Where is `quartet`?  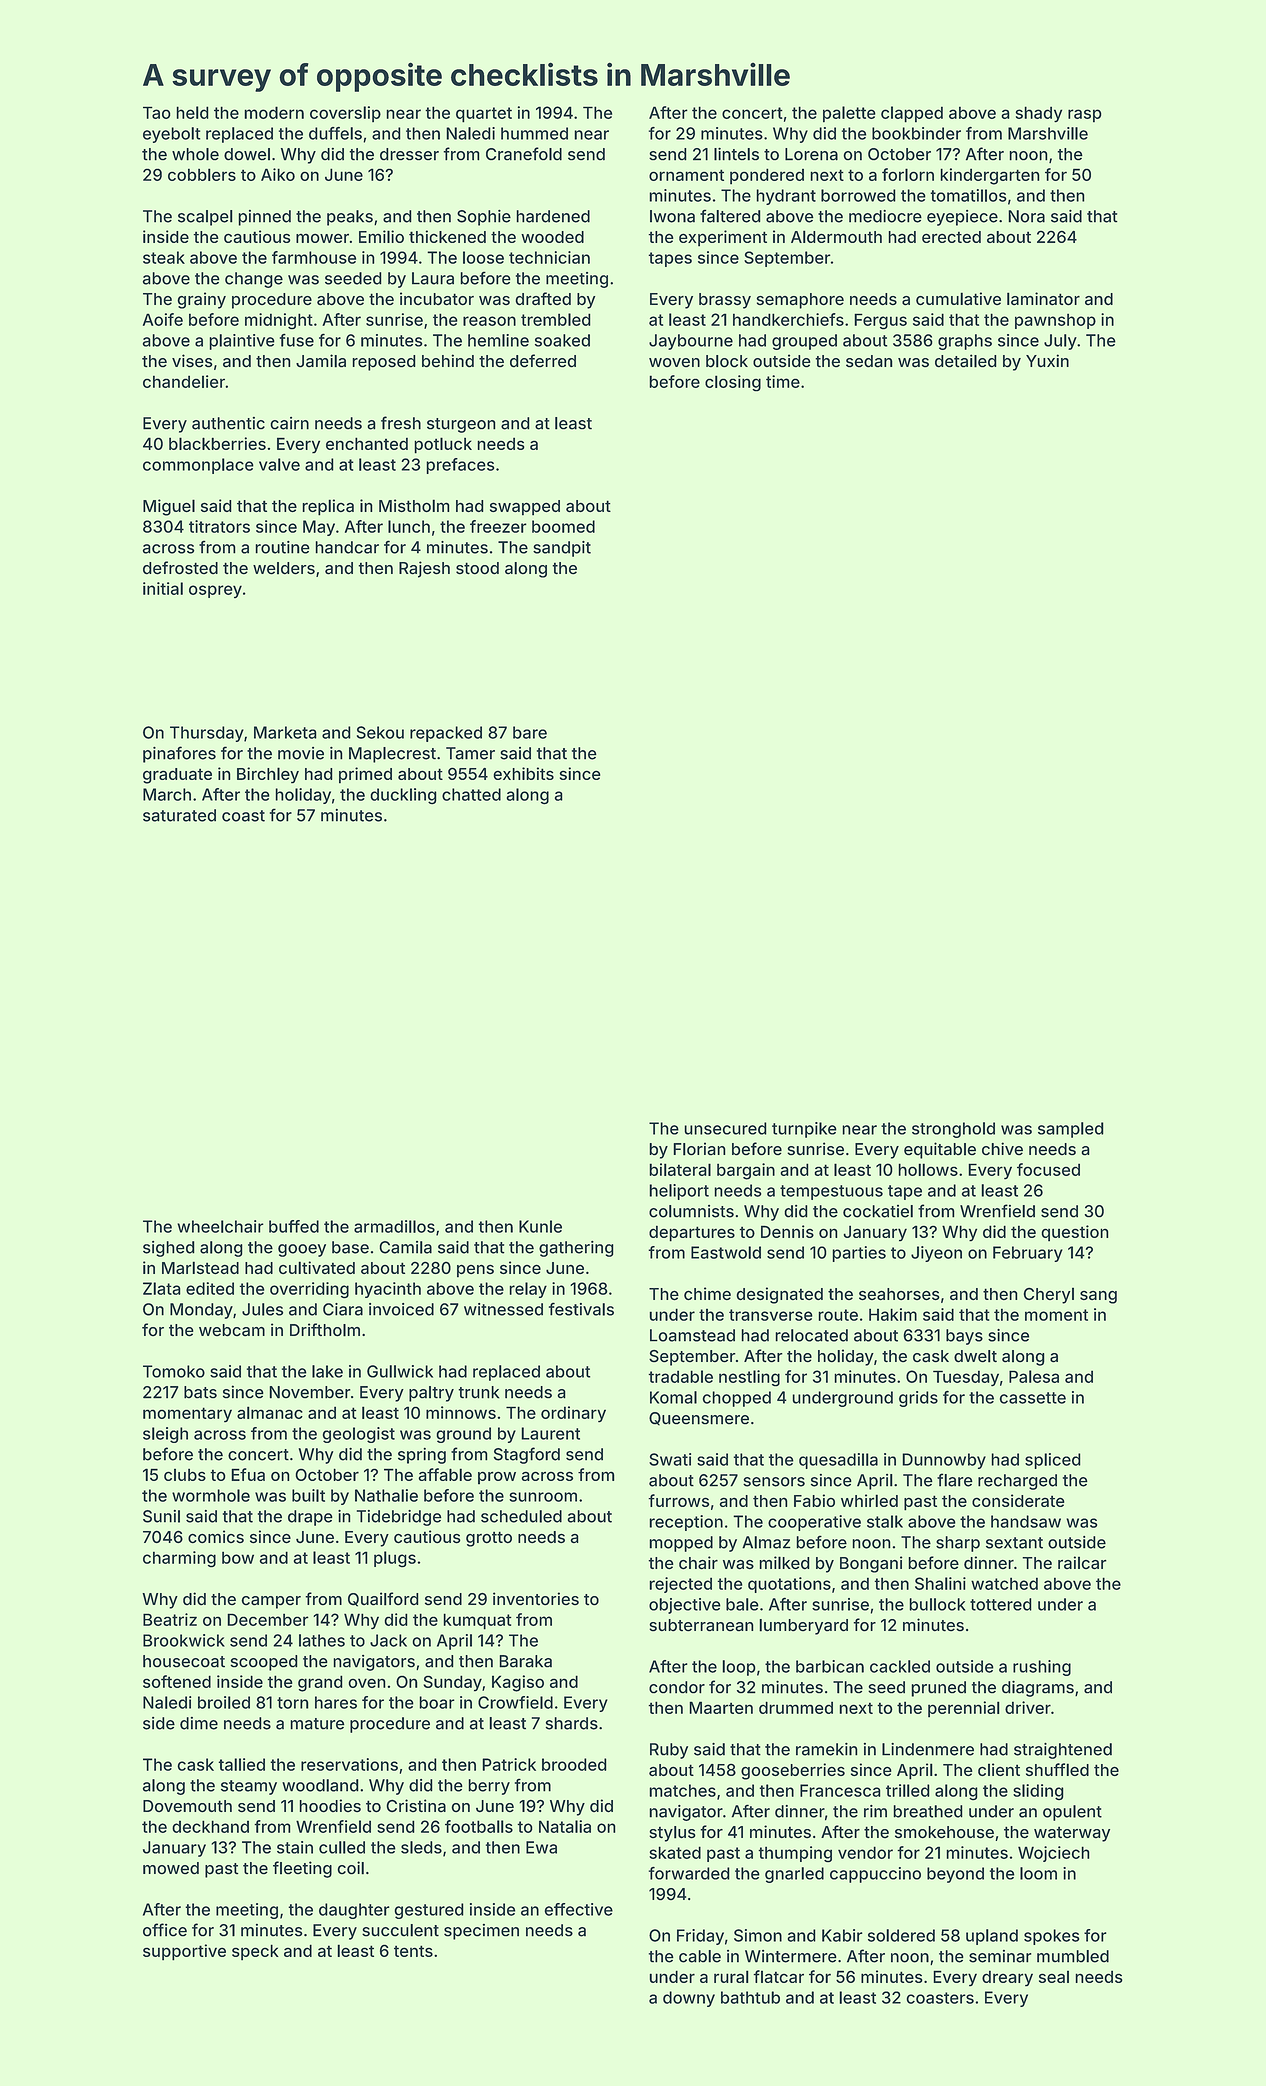 quartet is located at coordinates (484, 115).
